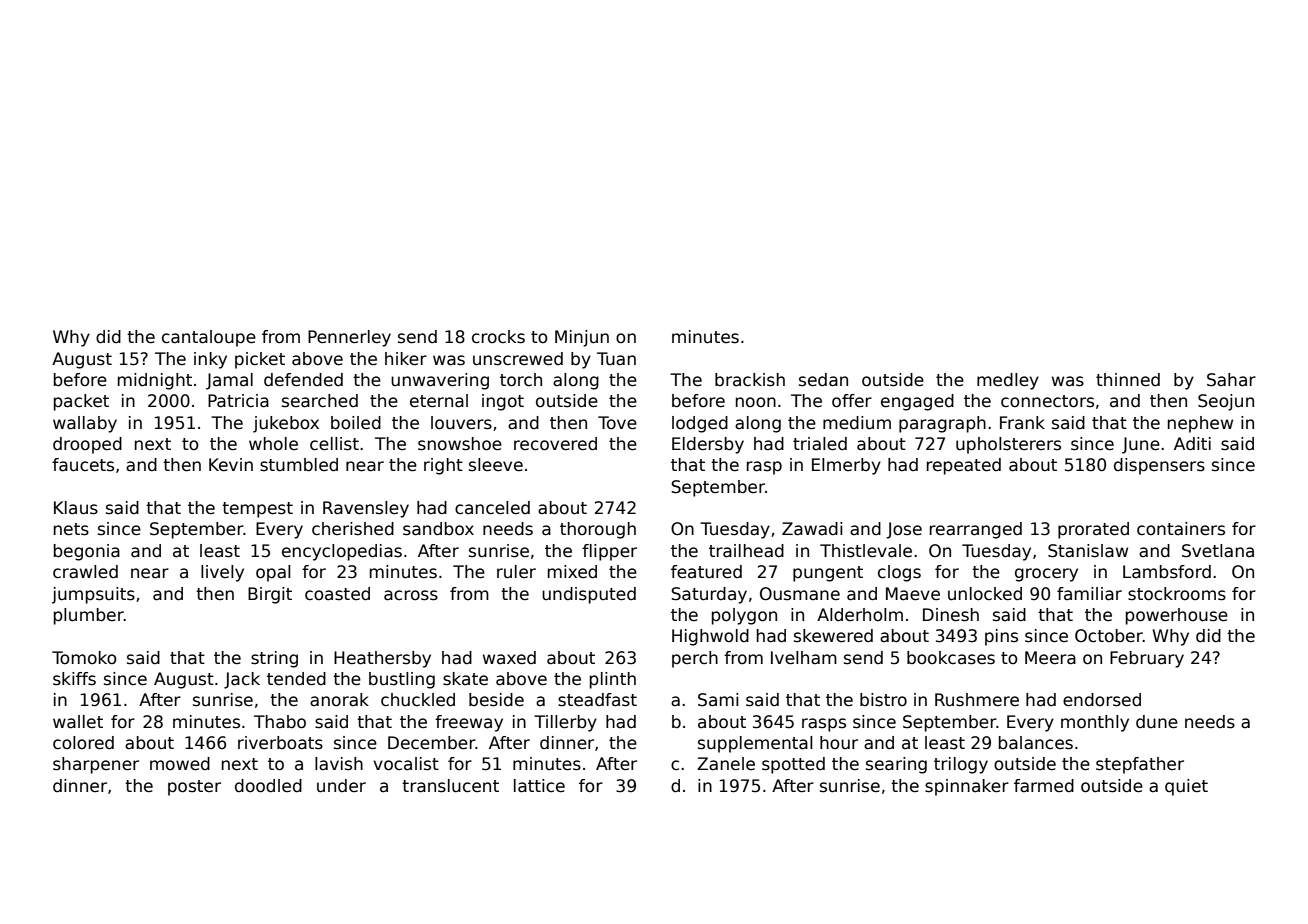 The height and width of the screenshot is (924, 1308). I want to click on quiet, so click(1186, 787).
